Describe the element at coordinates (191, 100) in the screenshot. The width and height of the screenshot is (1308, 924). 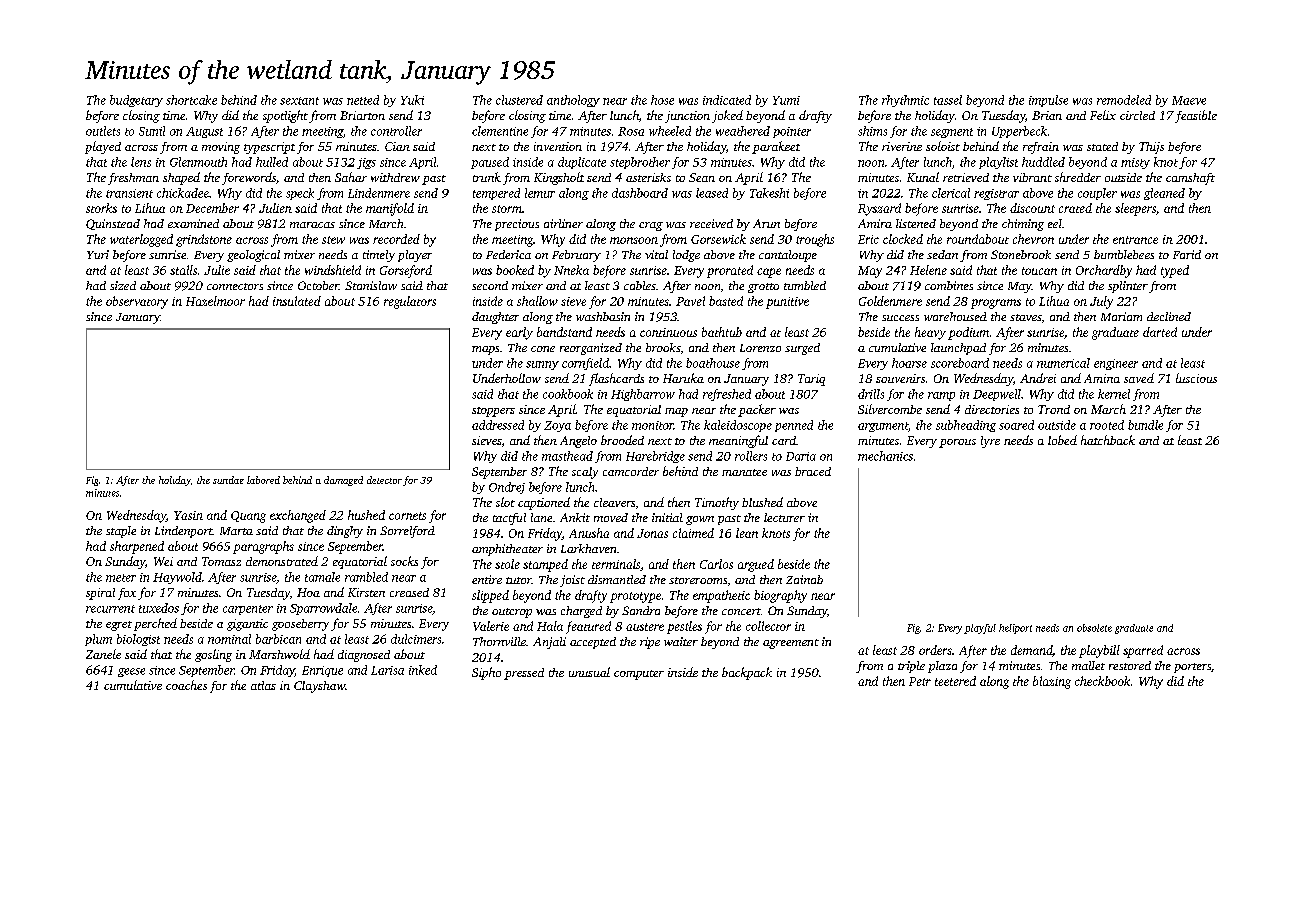
I see `shortcake` at that location.
